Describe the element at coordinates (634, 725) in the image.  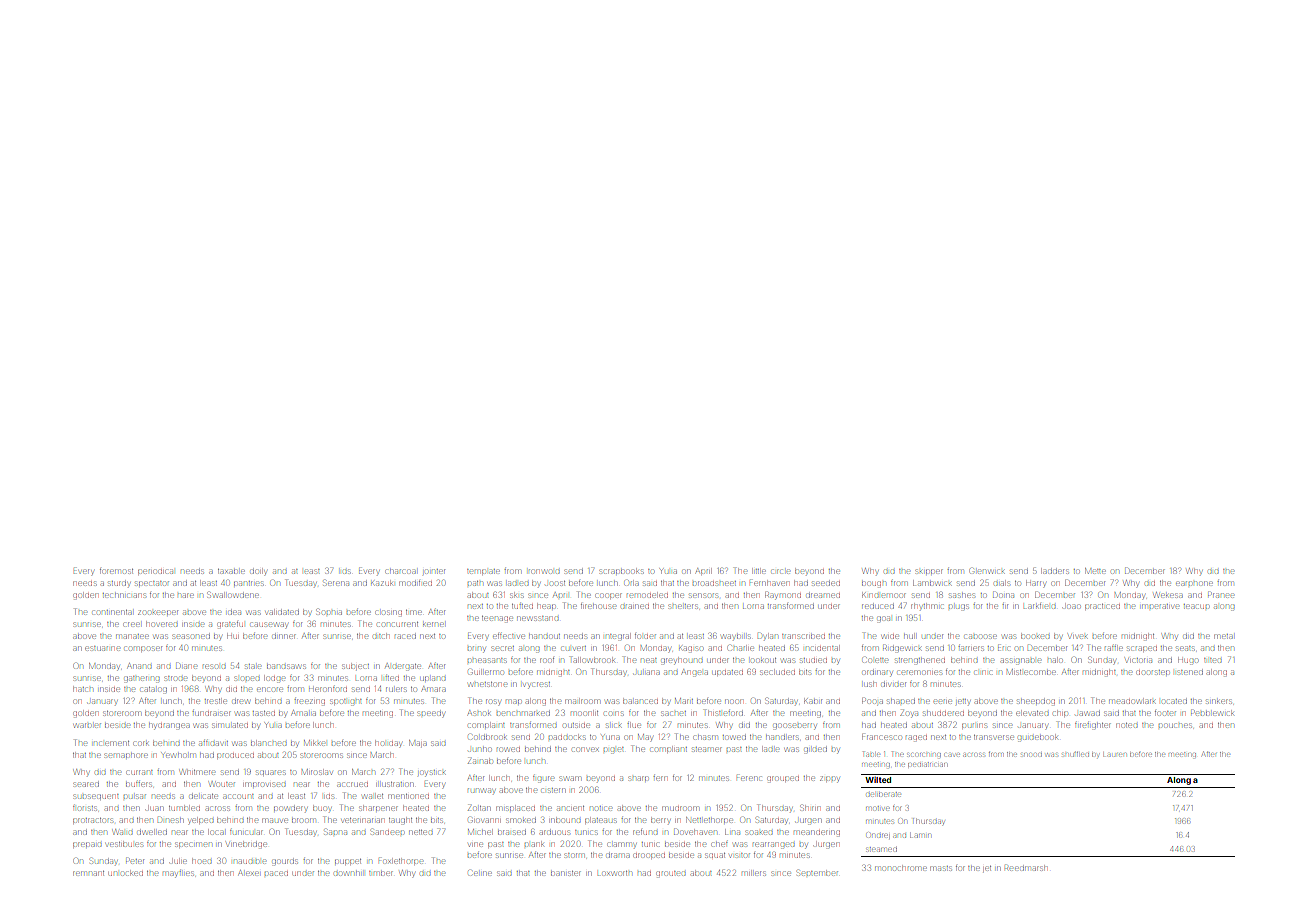
I see `flue` at that location.
